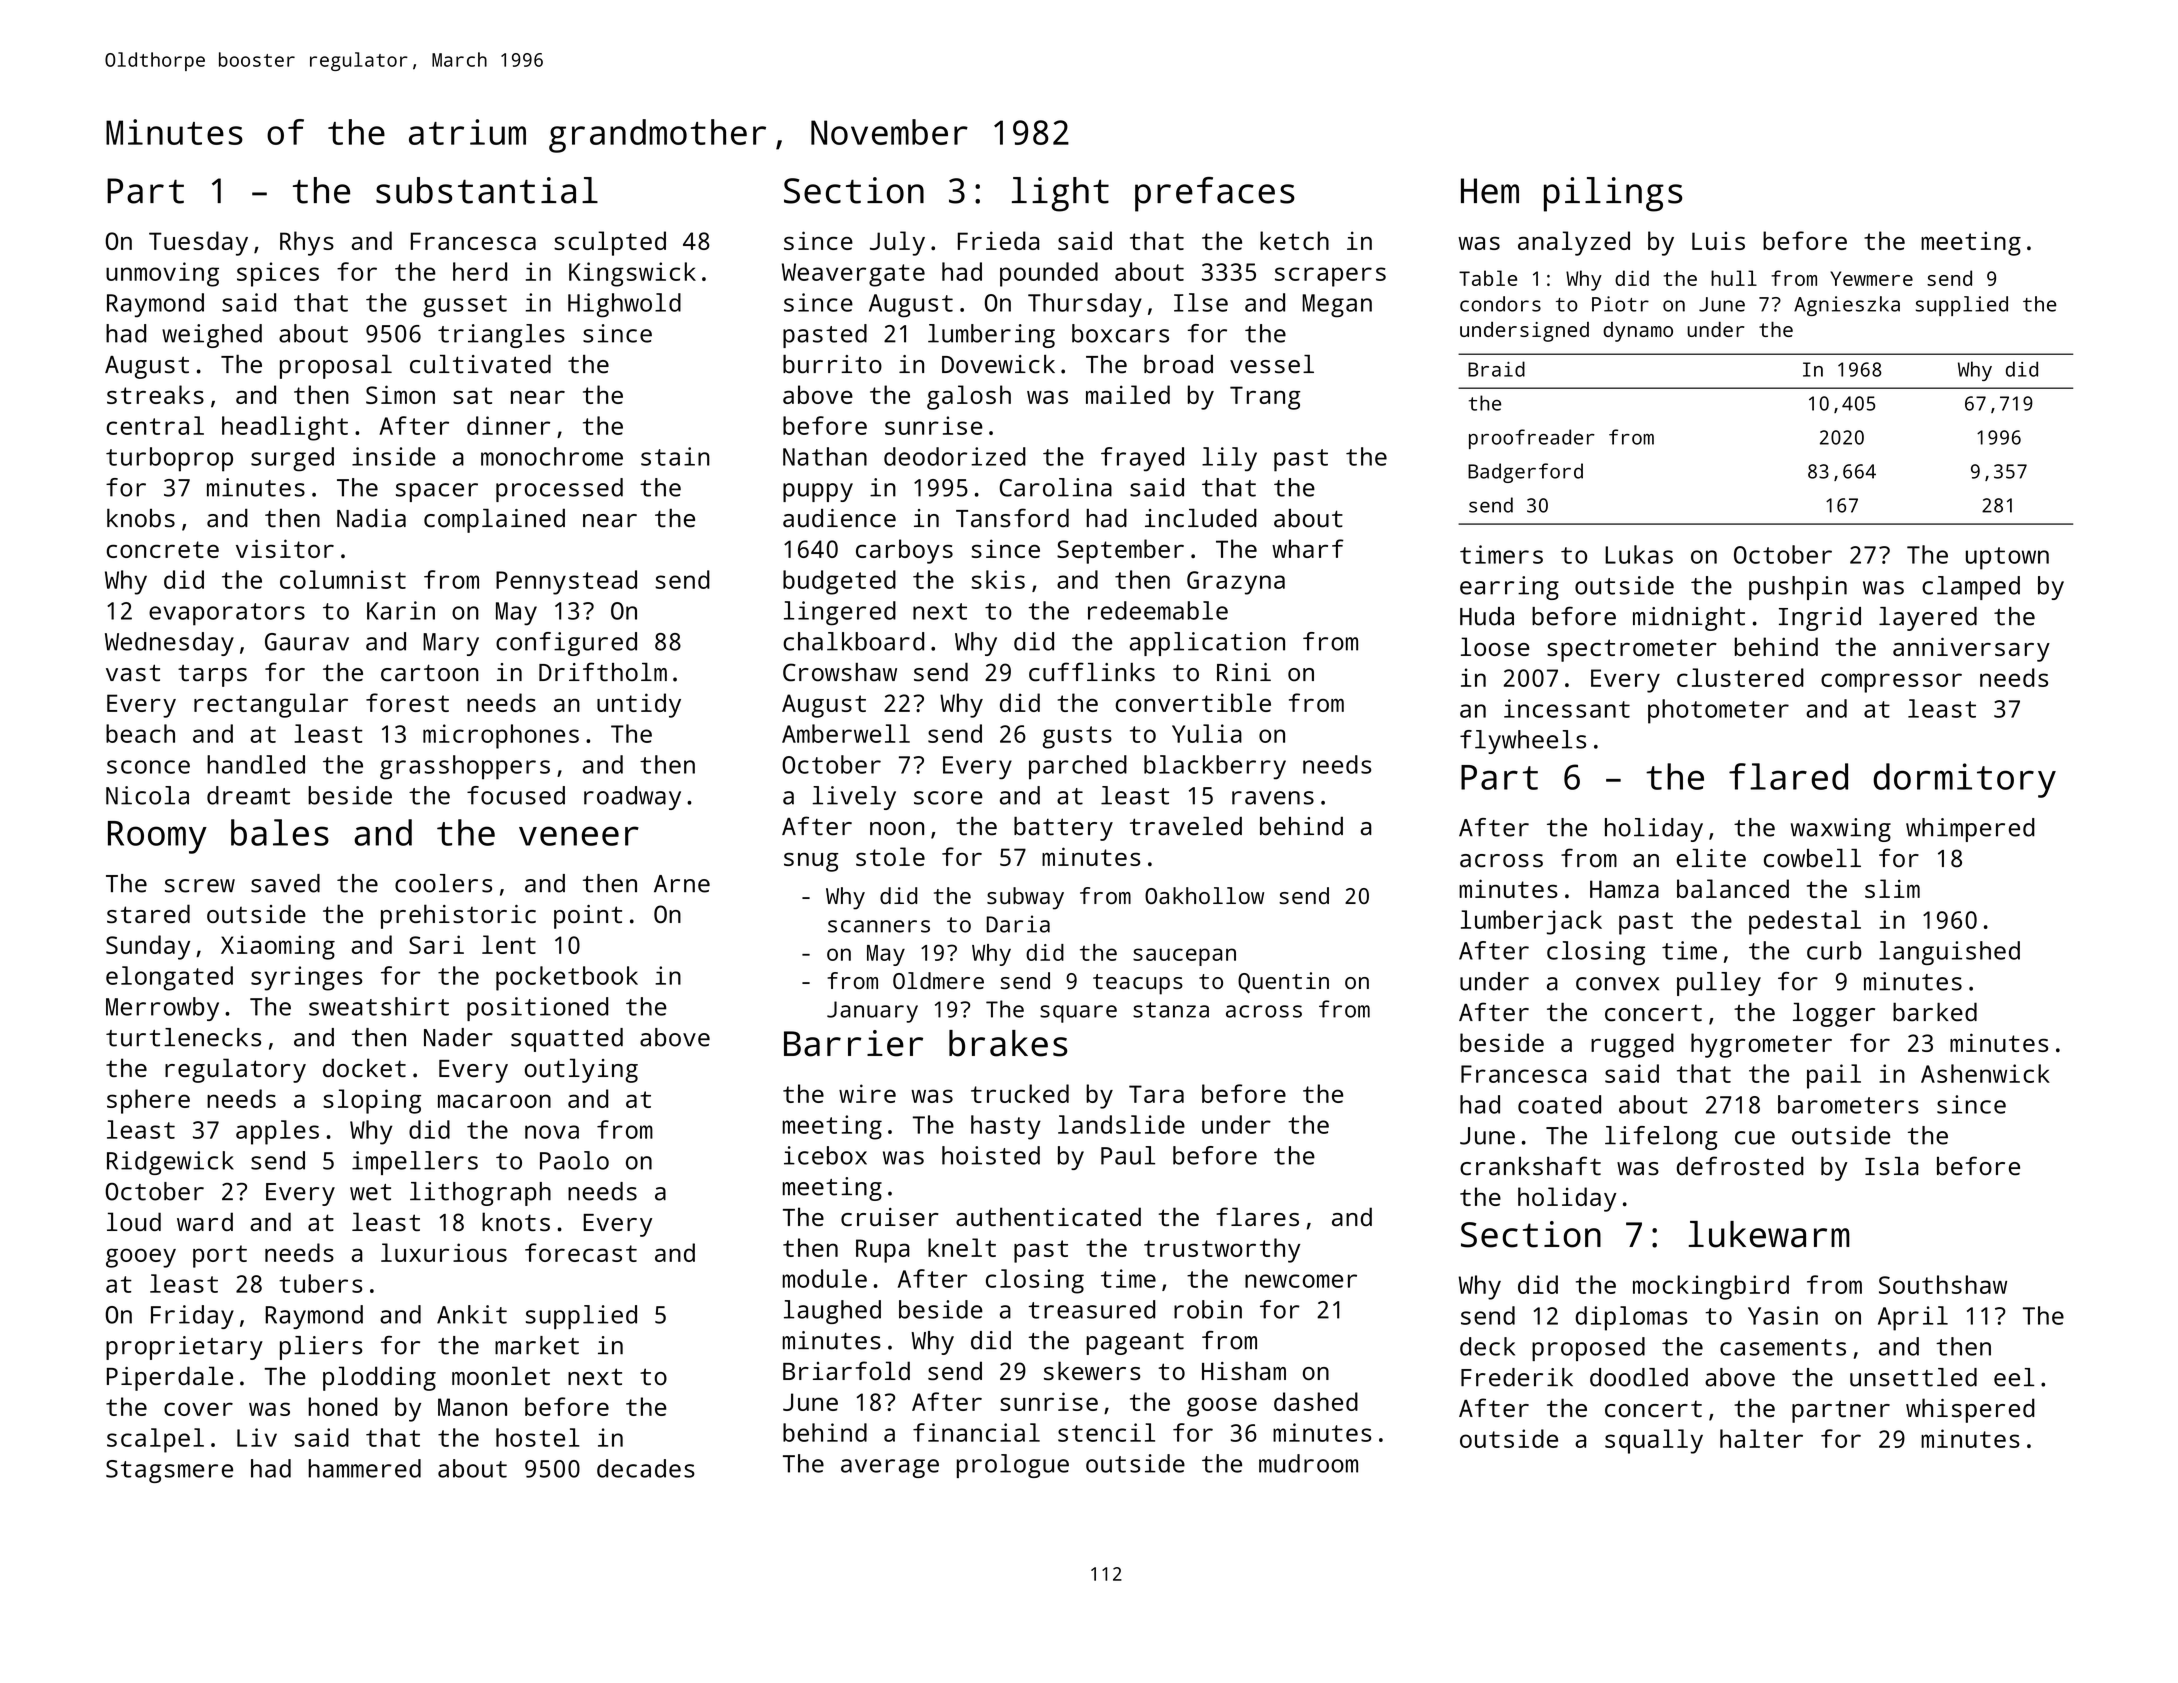  I want to click on Megan, so click(1337, 306).
